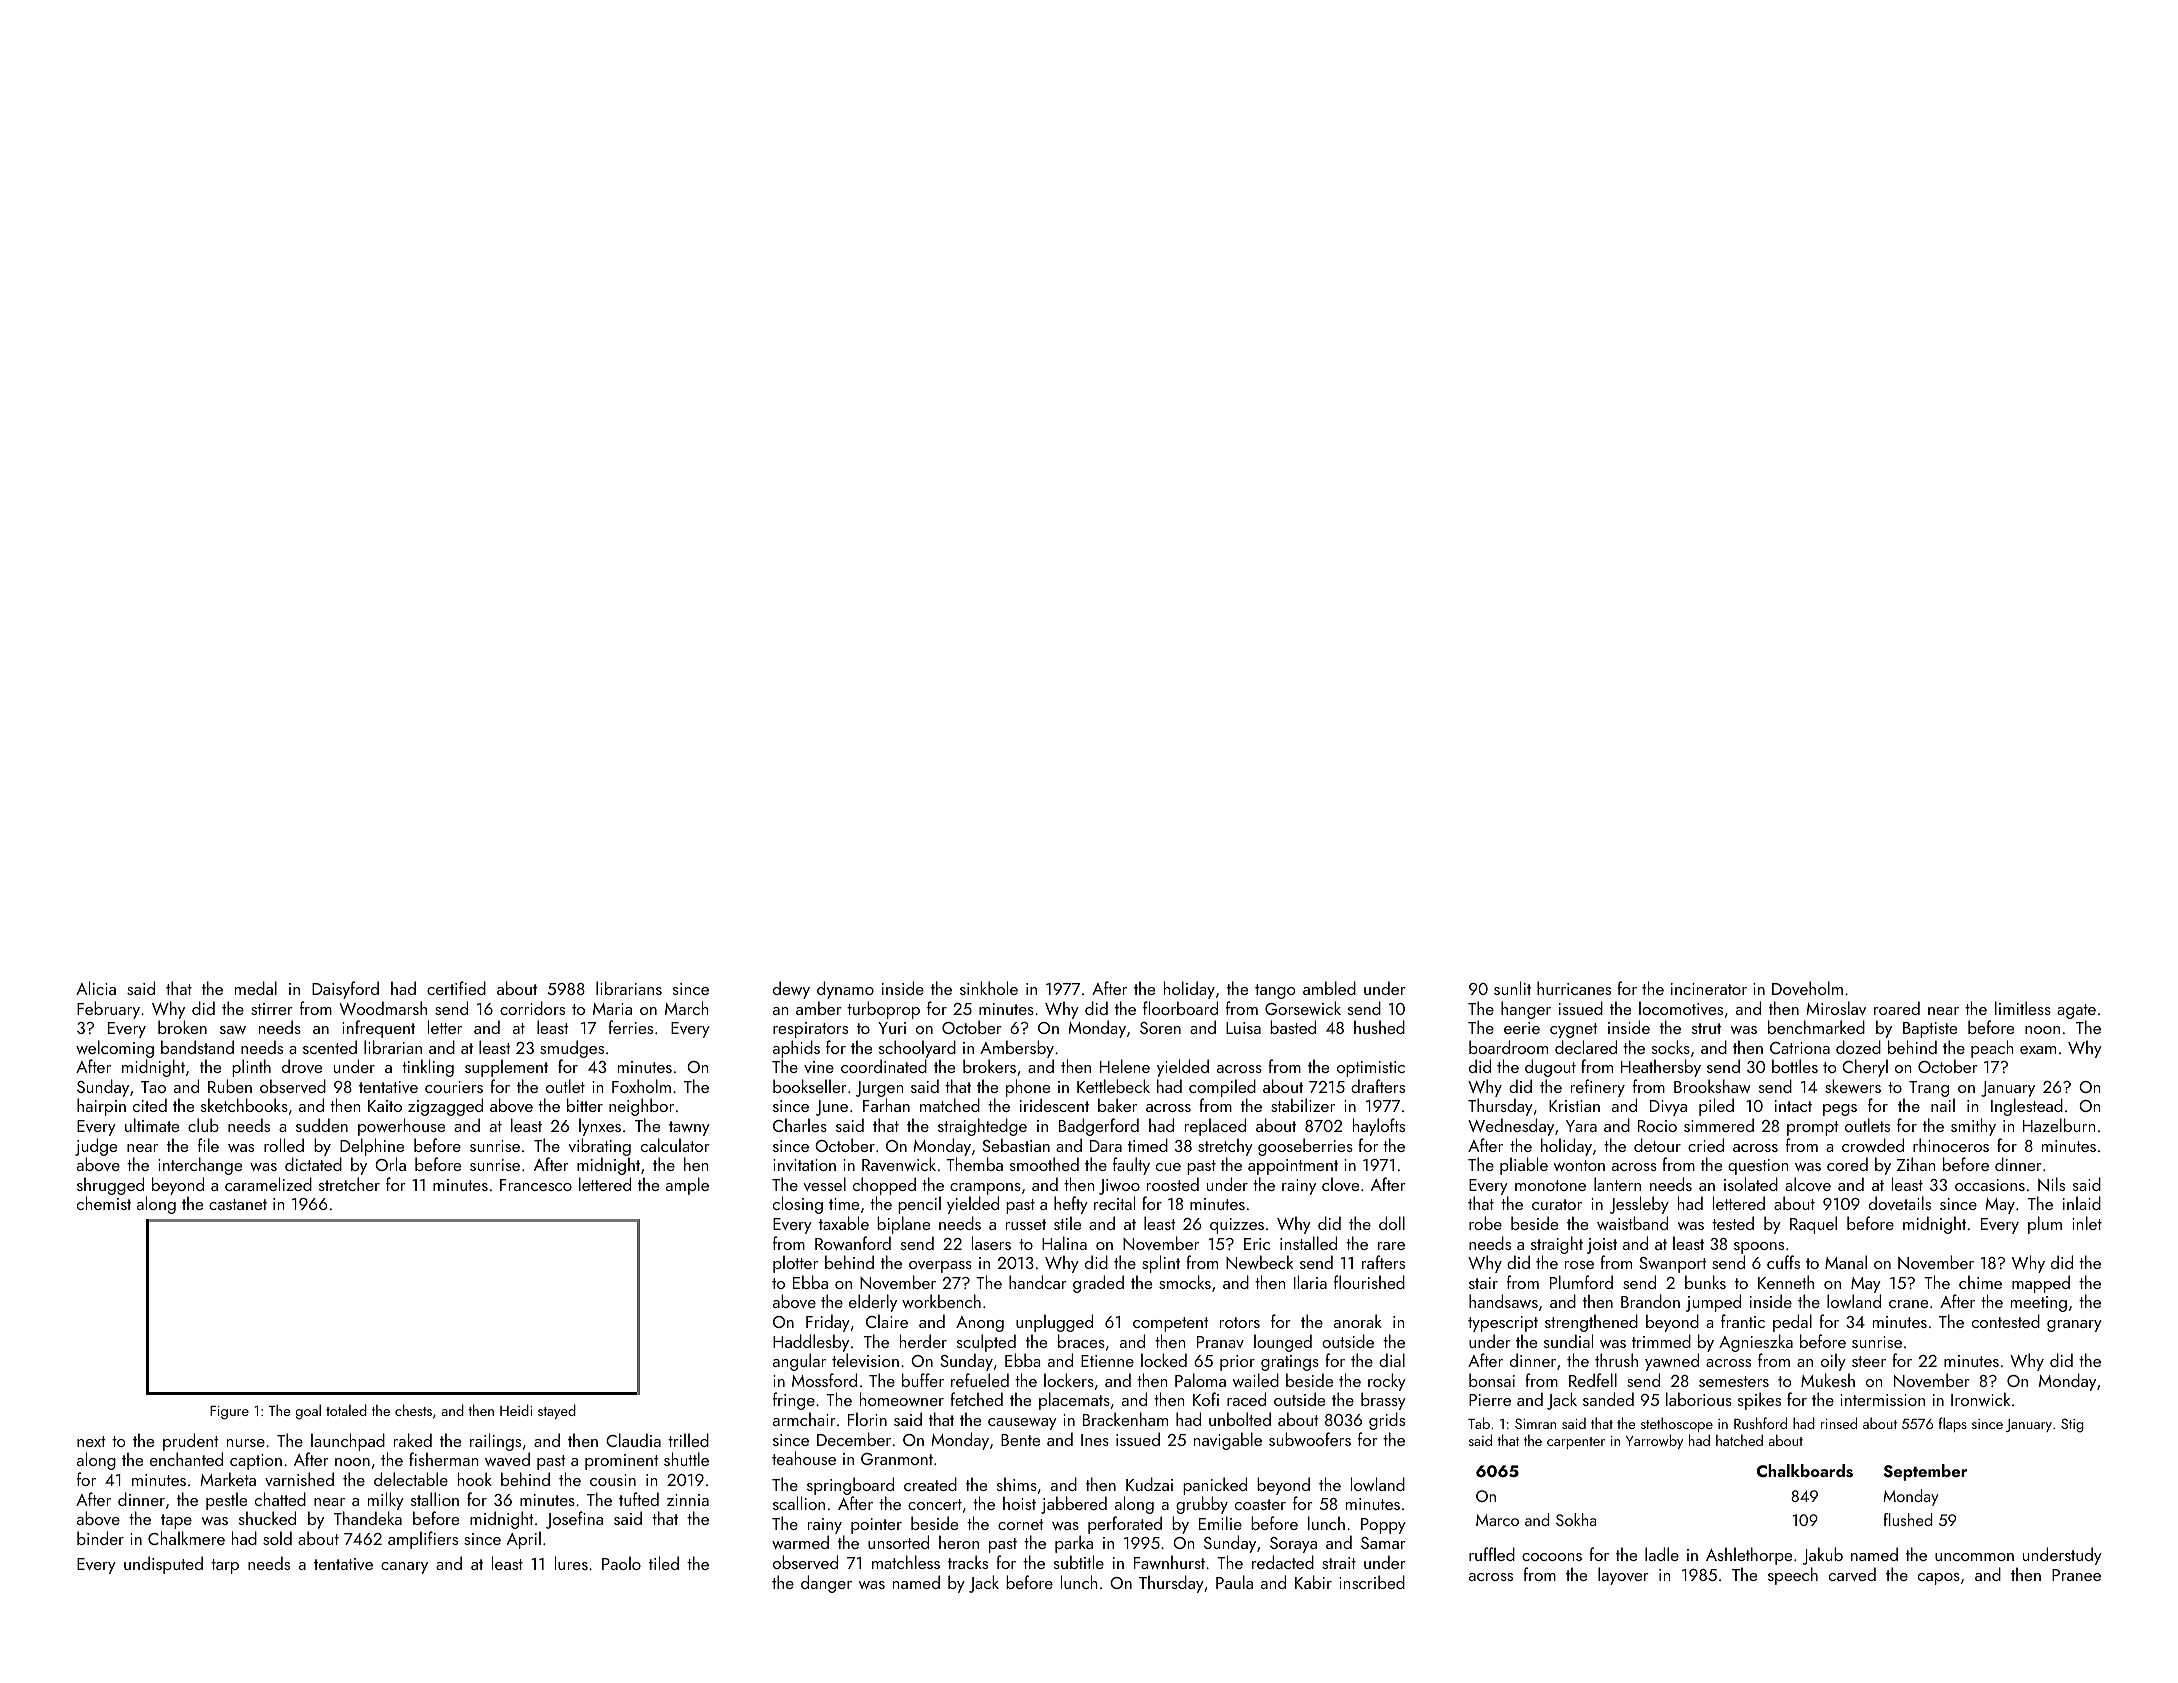 The height and width of the page is (1683, 2178). I want to click on Soren, so click(1160, 1028).
